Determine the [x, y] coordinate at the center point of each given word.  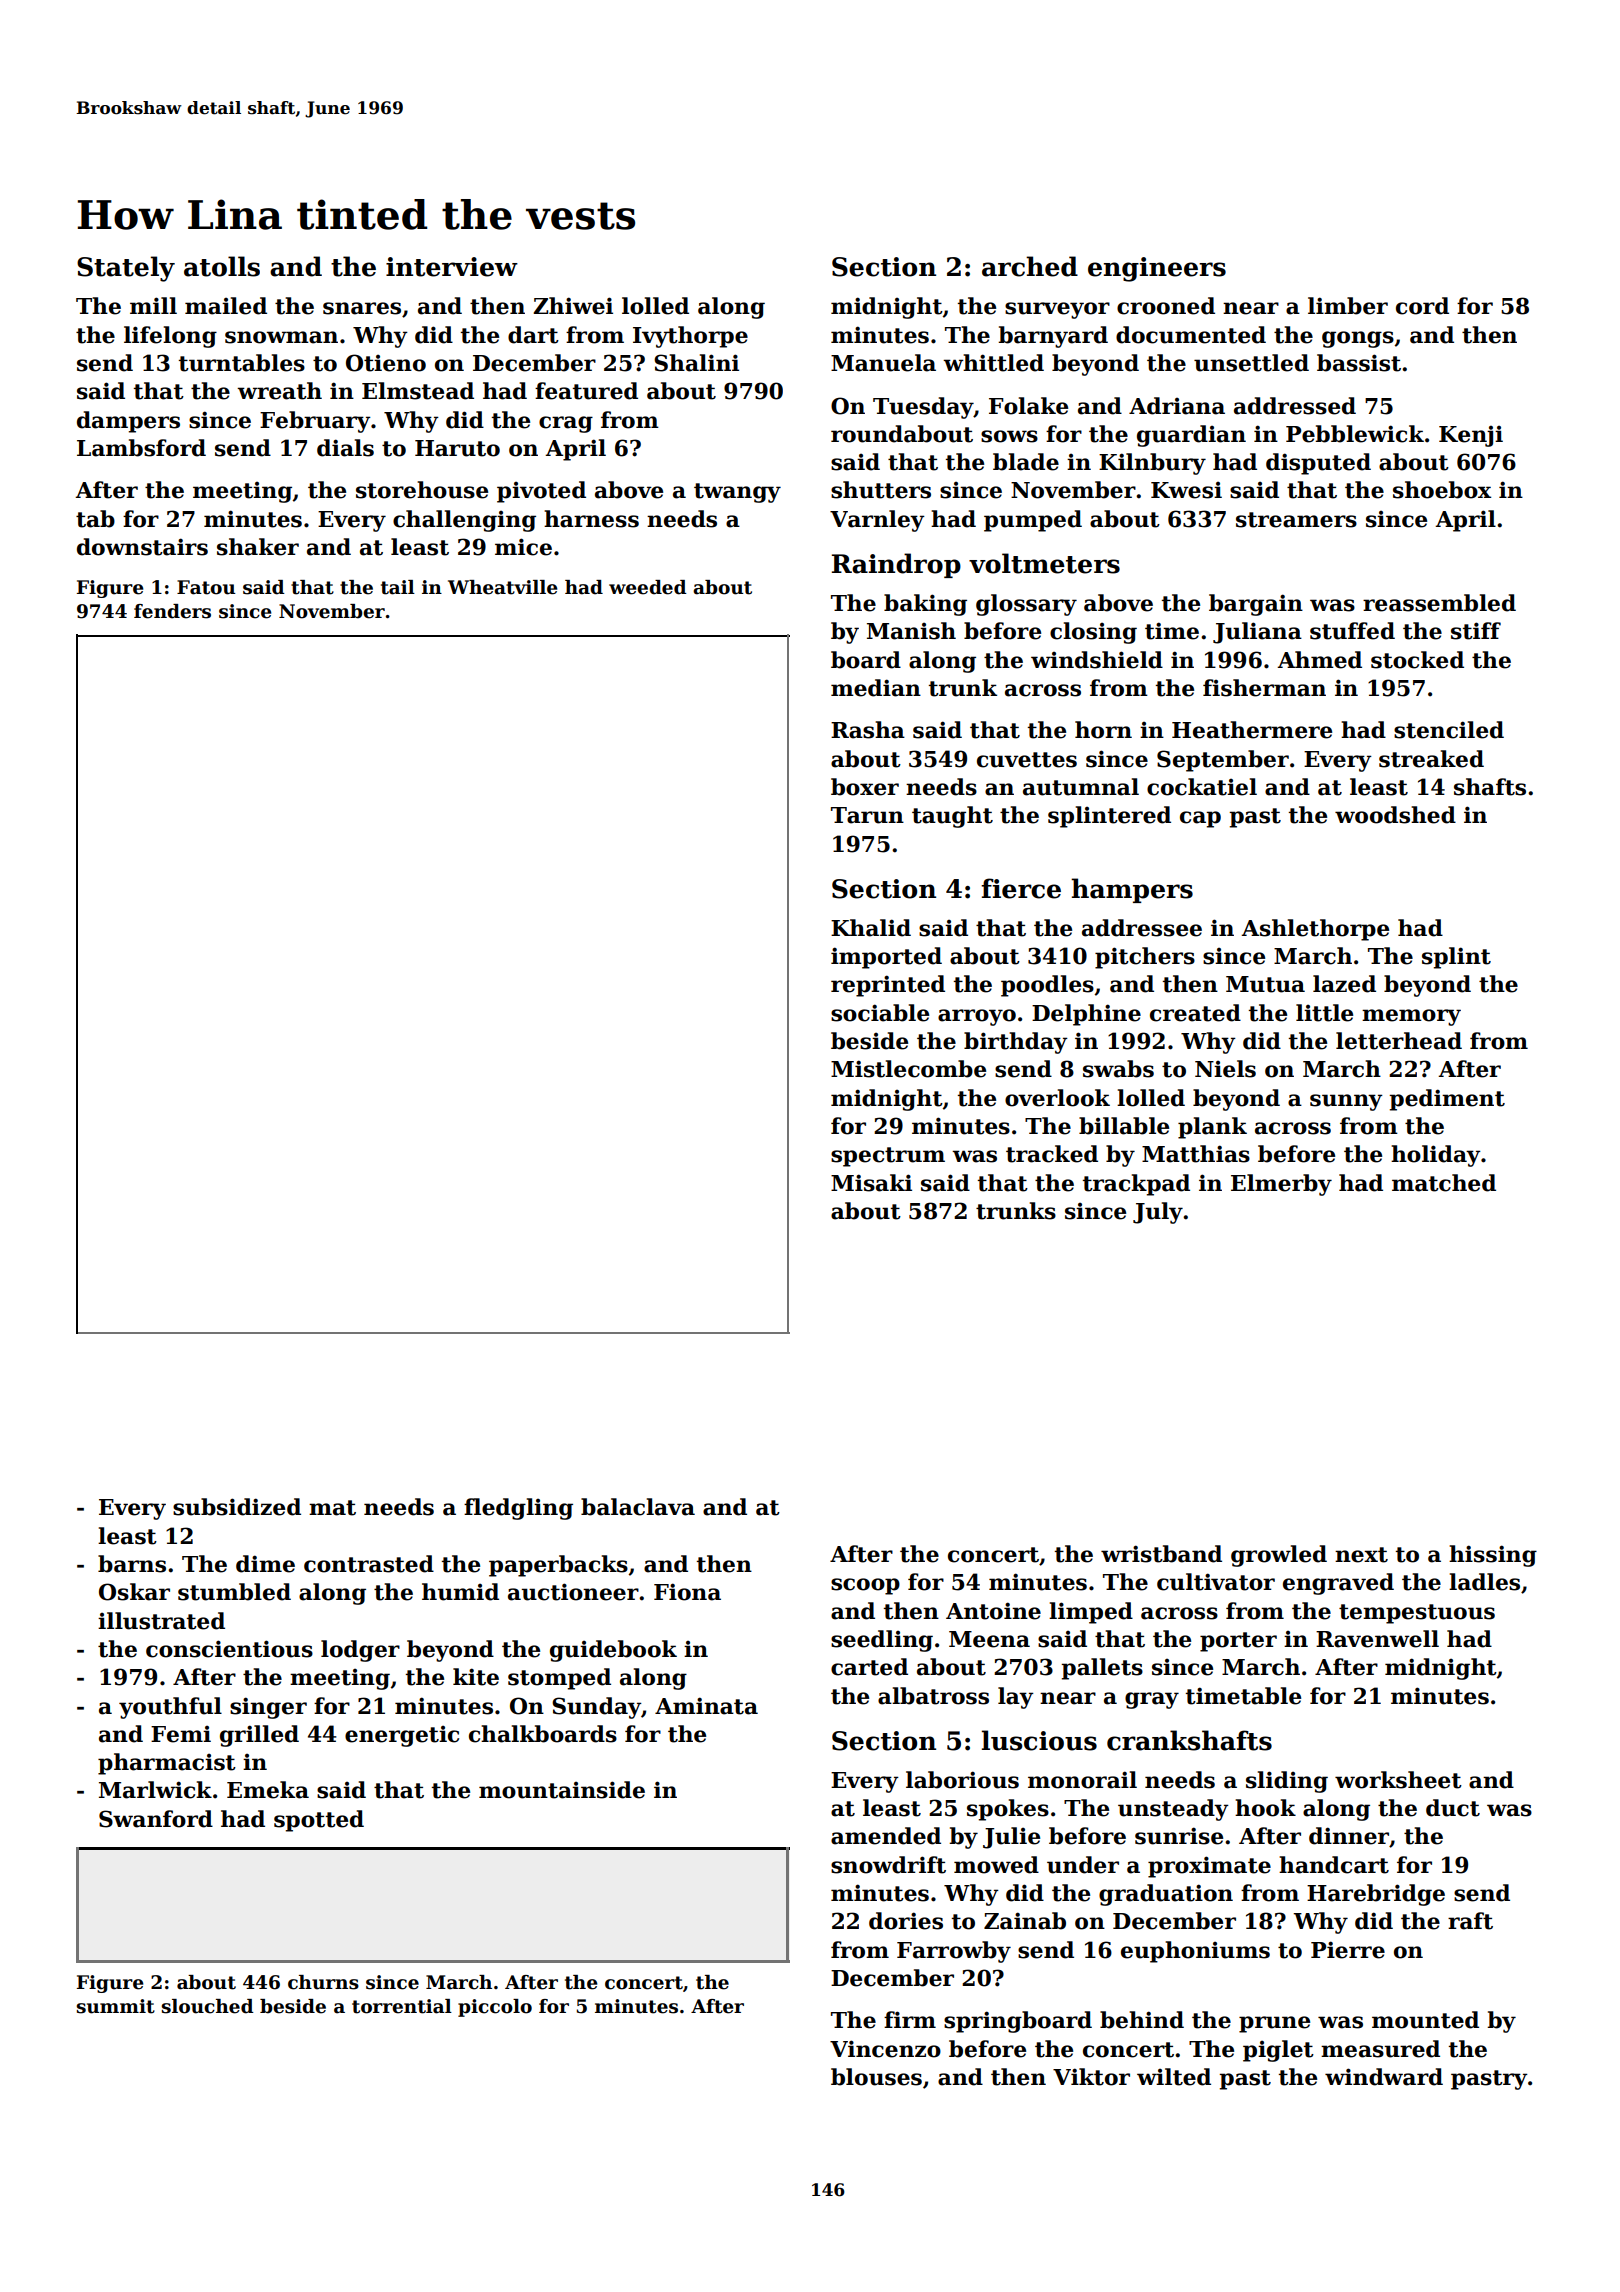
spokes [1008, 1810]
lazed [1344, 984]
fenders [172, 611]
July [1158, 1213]
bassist [1359, 363]
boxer [865, 787]
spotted [319, 1821]
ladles [1484, 1582]
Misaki [871, 1183]
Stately [126, 269]
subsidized [237, 1507]
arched [1030, 266]
